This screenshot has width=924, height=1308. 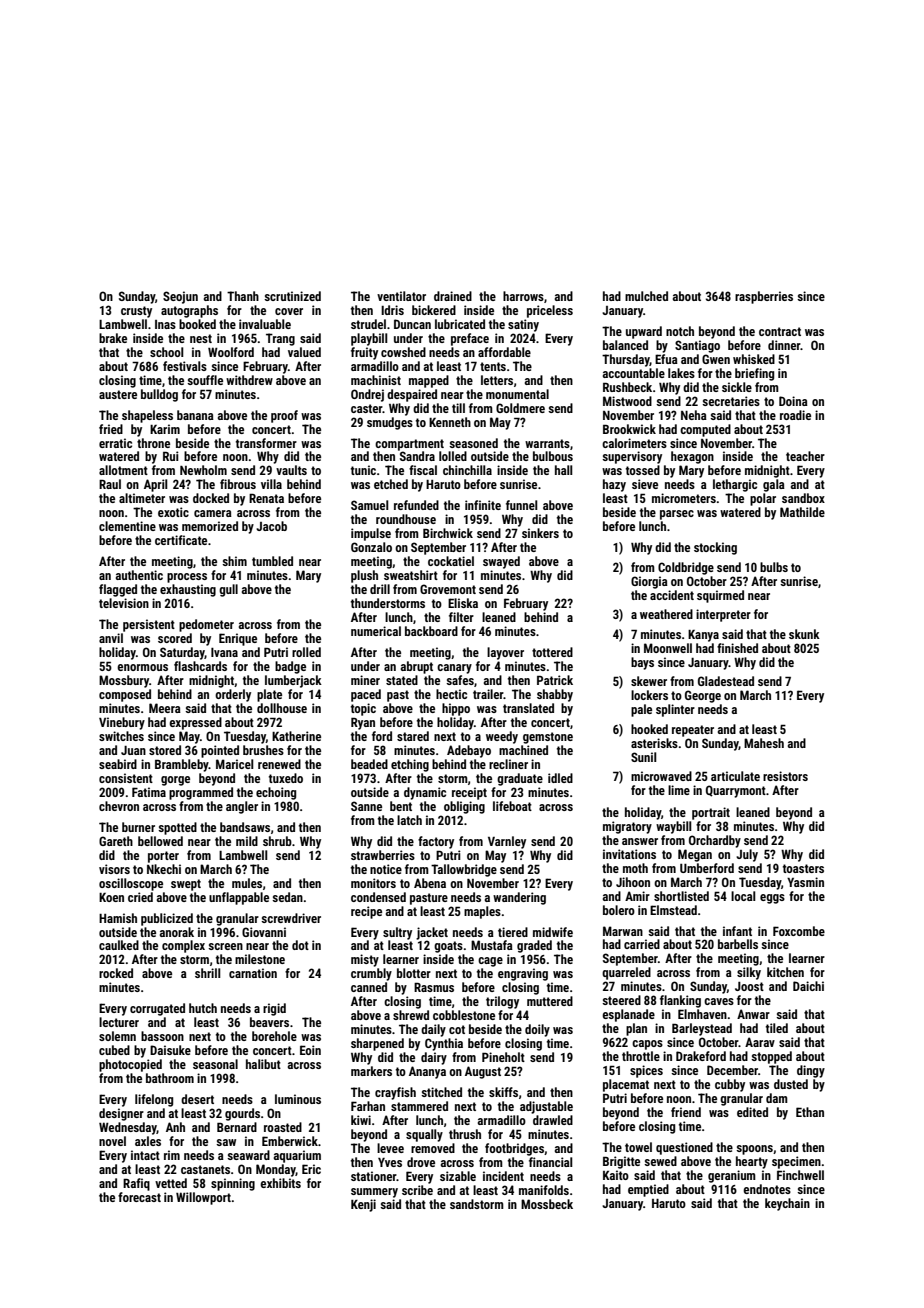 What do you see at coordinates (243, 296) in the screenshot?
I see `Thanh` at bounding box center [243, 296].
